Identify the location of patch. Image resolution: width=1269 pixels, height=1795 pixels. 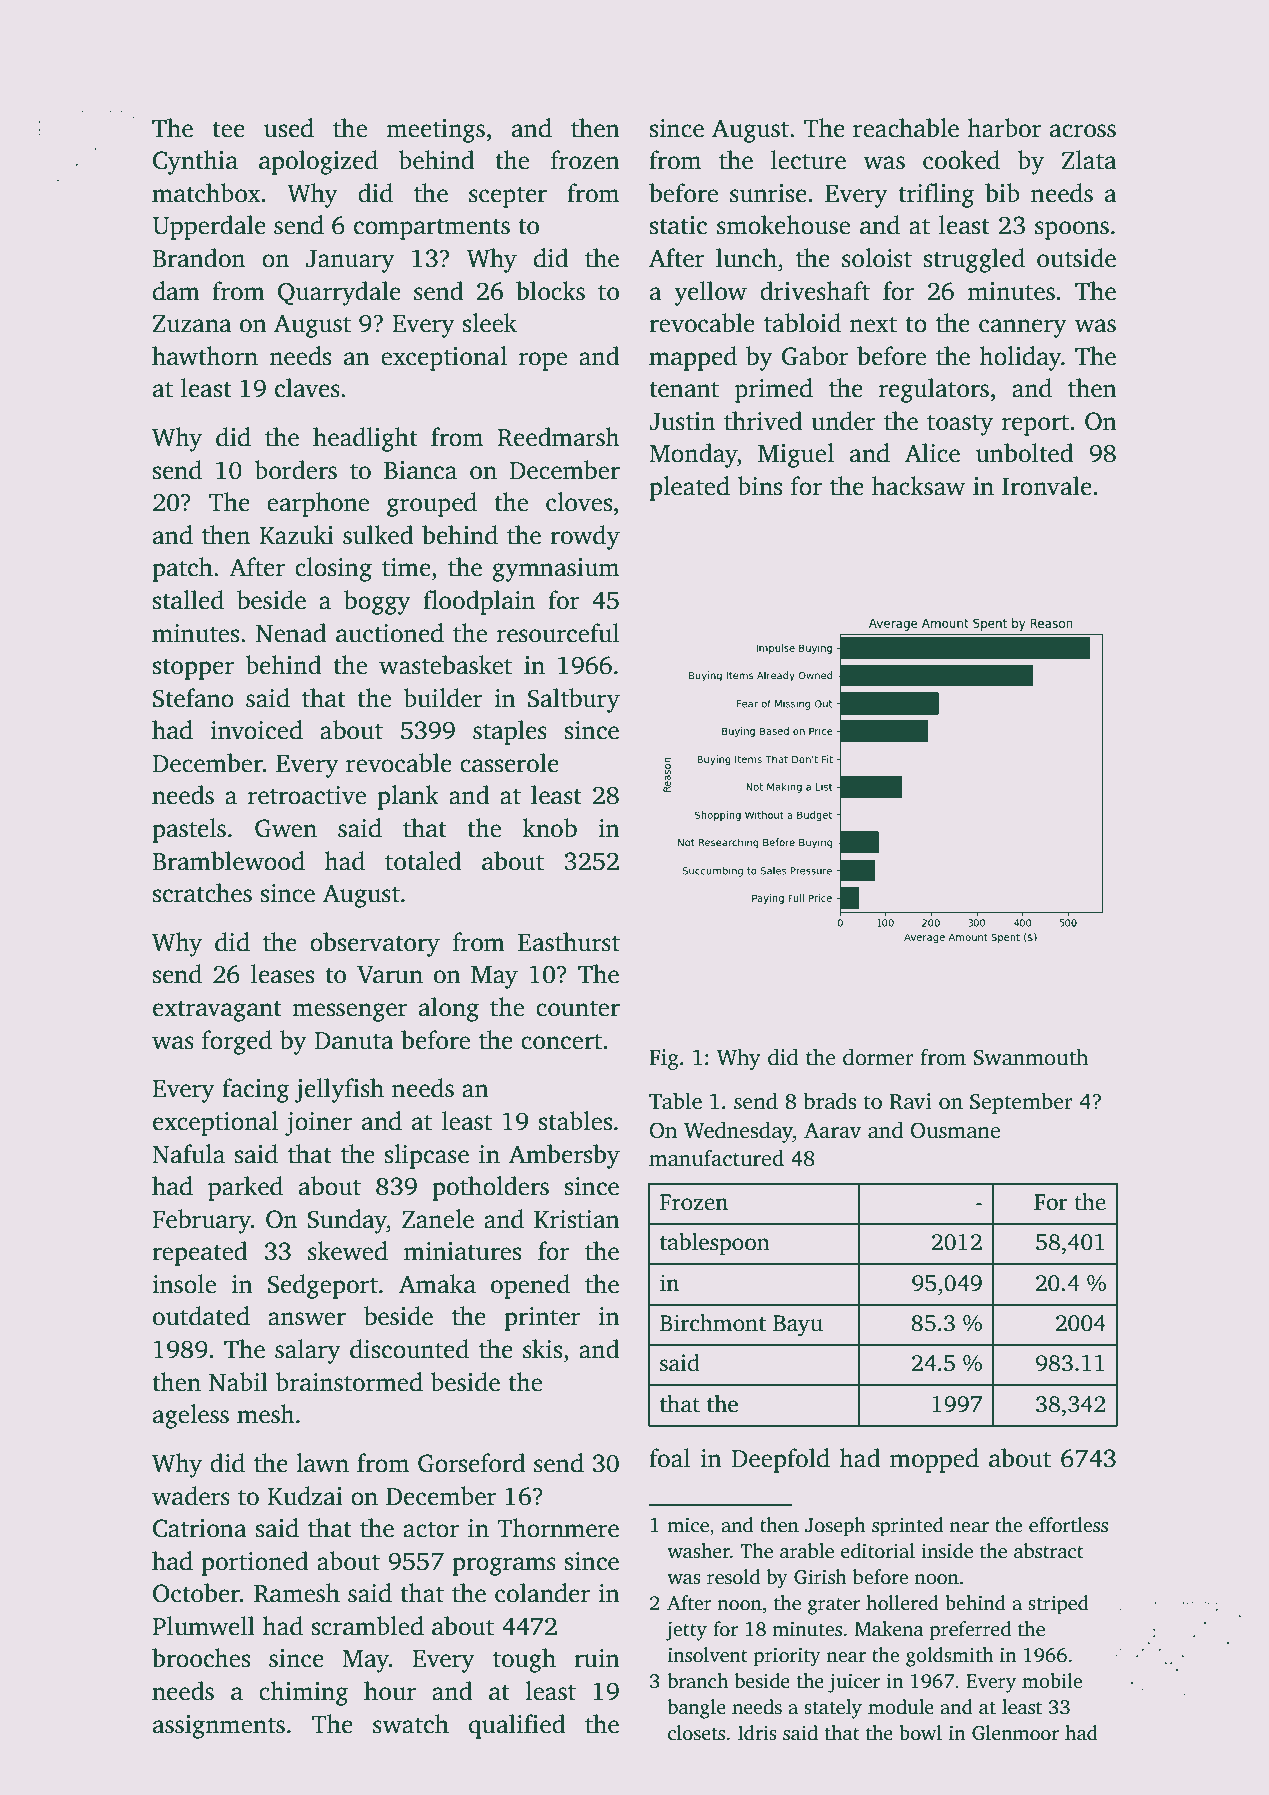
(182, 569).
